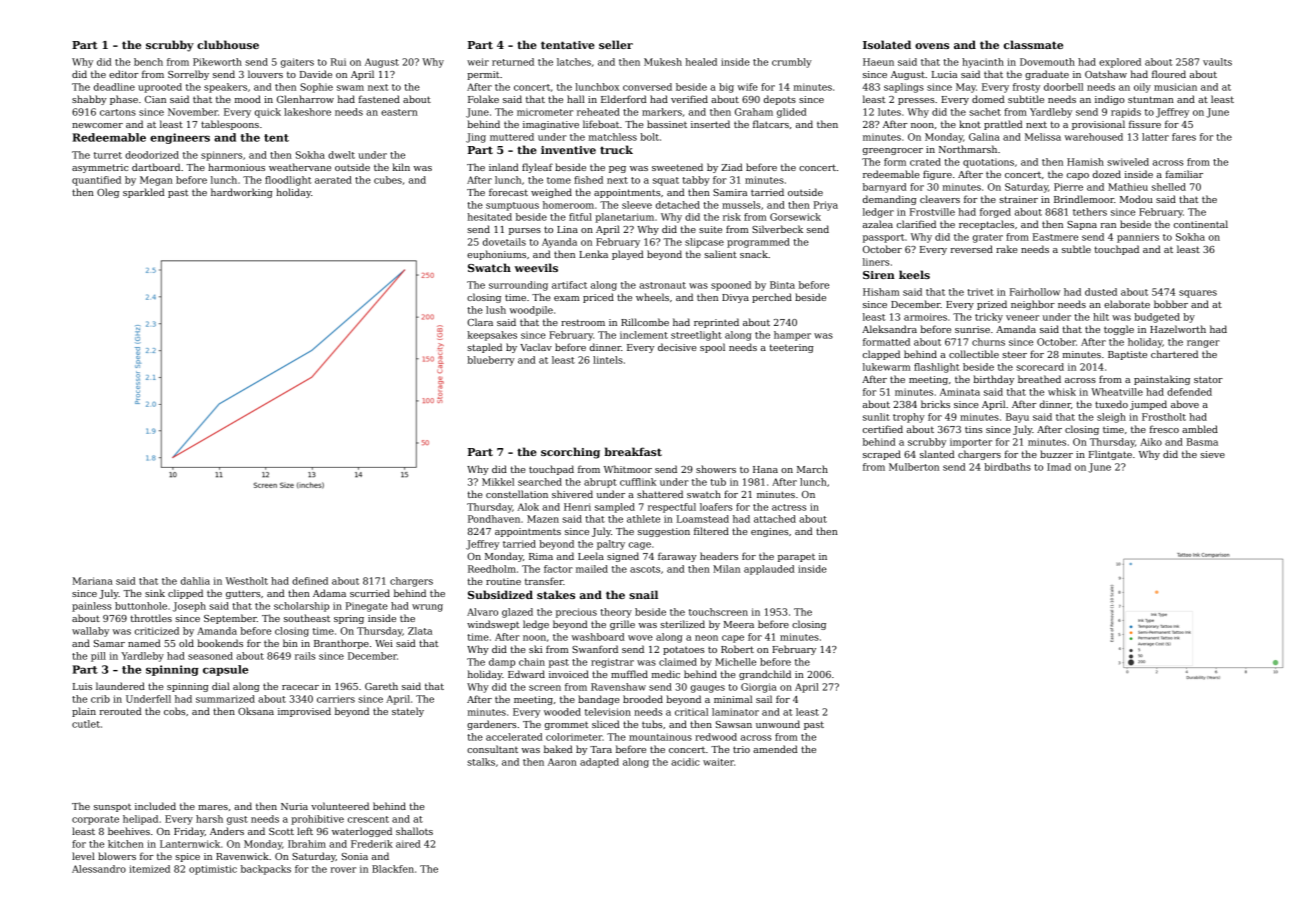 The image size is (1308, 924). I want to click on Joseph, so click(189, 607).
